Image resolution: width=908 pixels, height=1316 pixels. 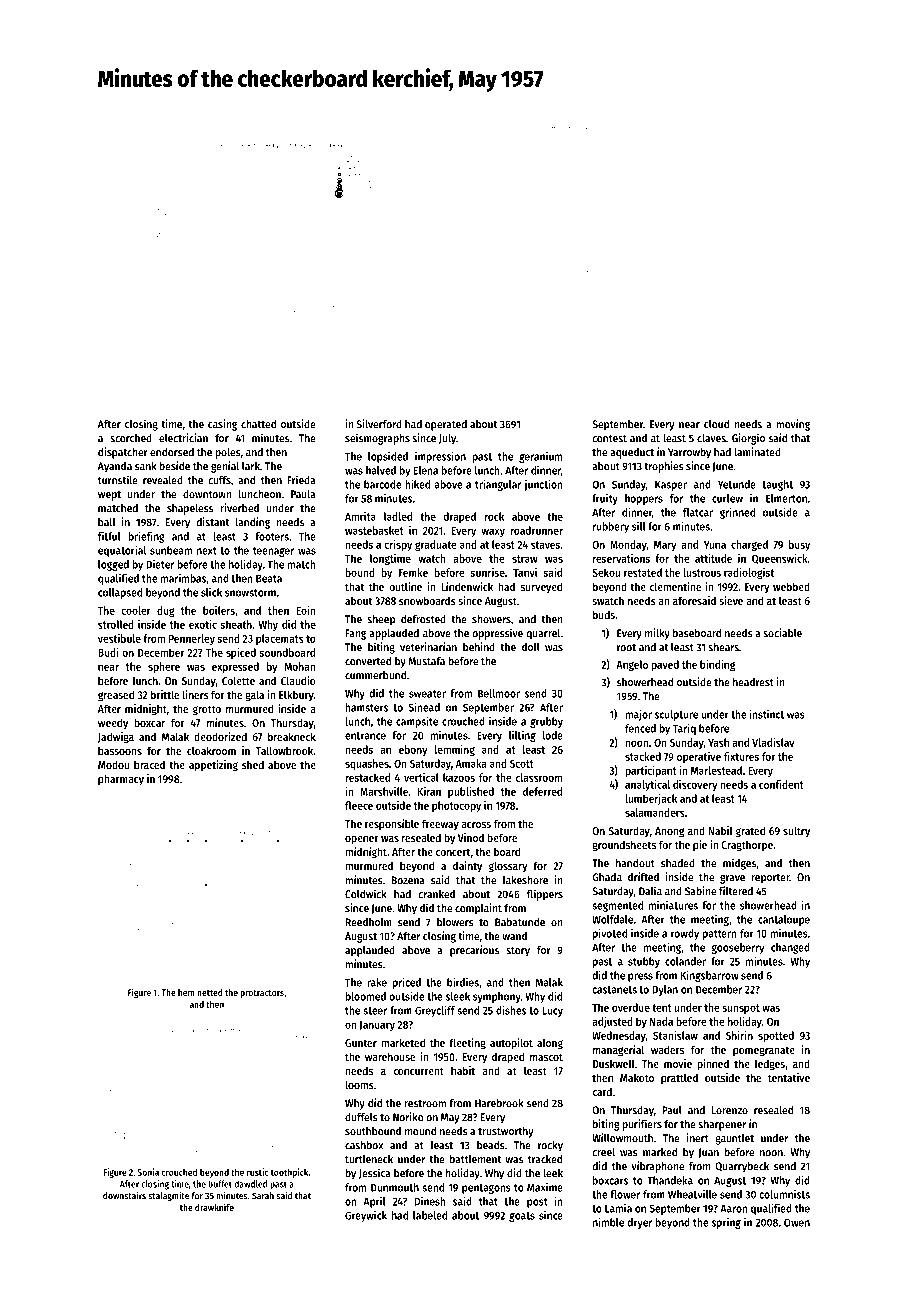 I want to click on revealed, so click(x=163, y=480).
